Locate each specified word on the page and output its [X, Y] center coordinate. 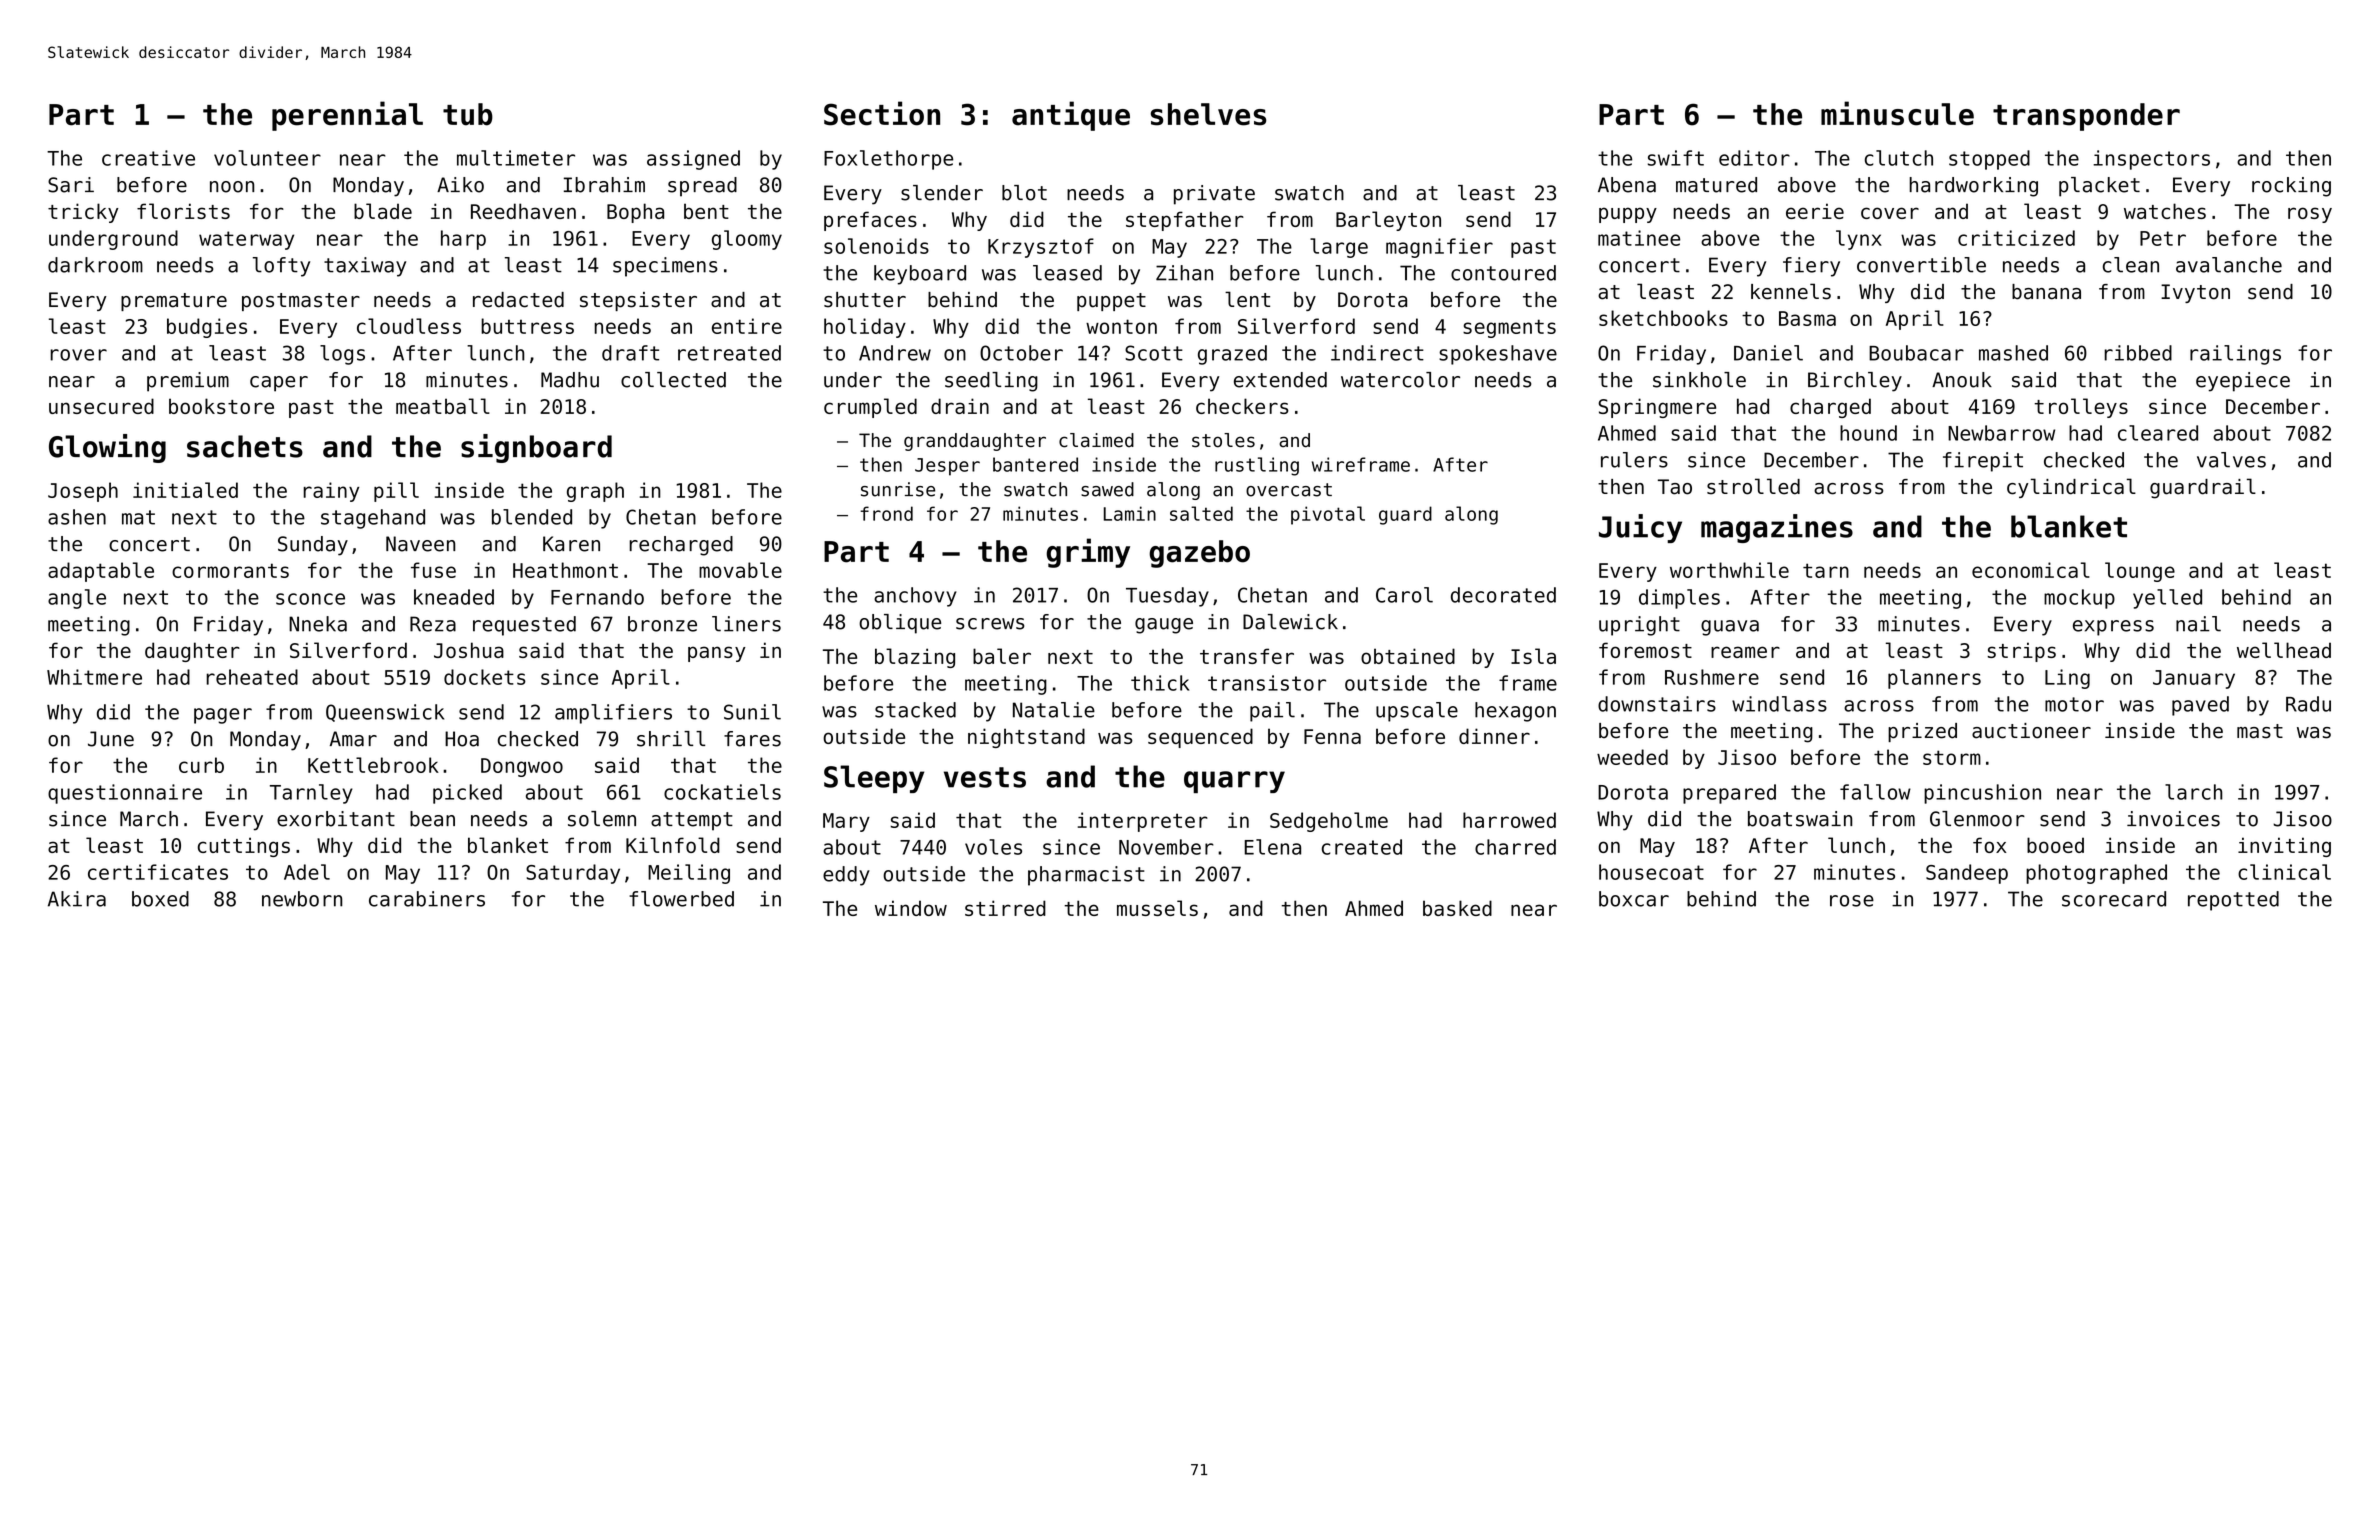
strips [2022, 652]
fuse [433, 570]
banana [2046, 292]
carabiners [427, 899]
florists [183, 211]
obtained [1408, 656]
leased [1067, 273]
